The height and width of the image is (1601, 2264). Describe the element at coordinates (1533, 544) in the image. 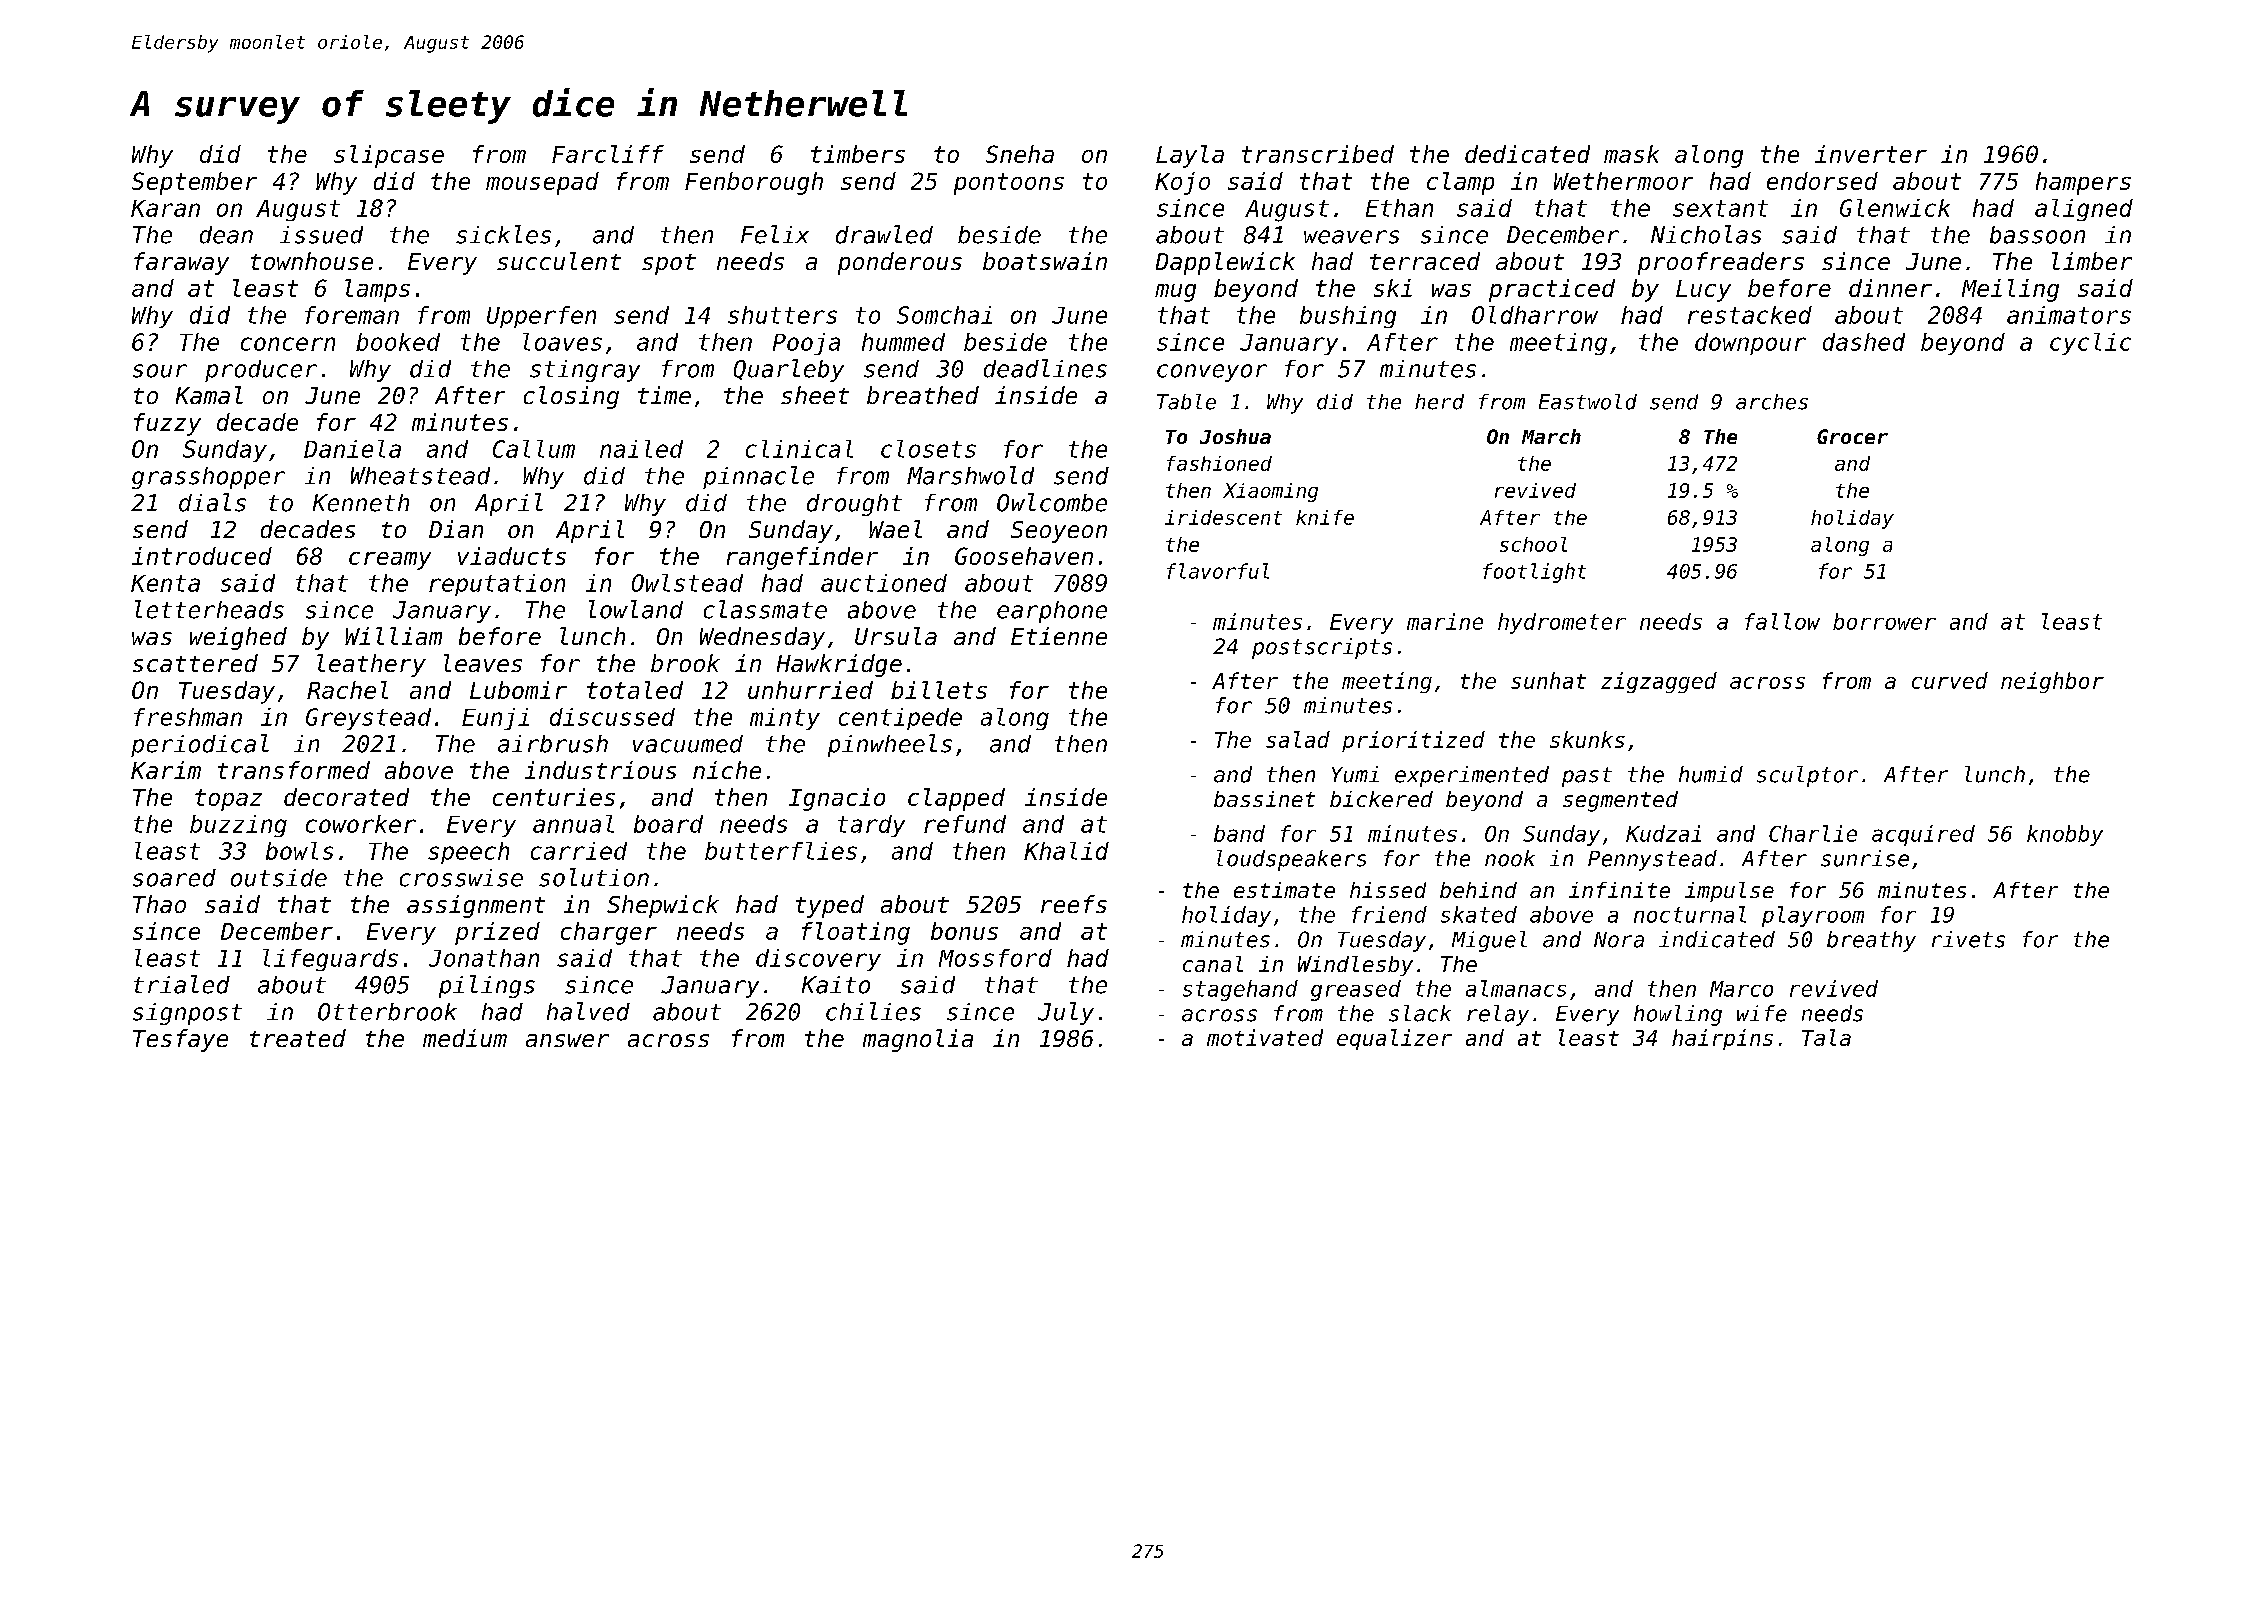

I see `school` at that location.
